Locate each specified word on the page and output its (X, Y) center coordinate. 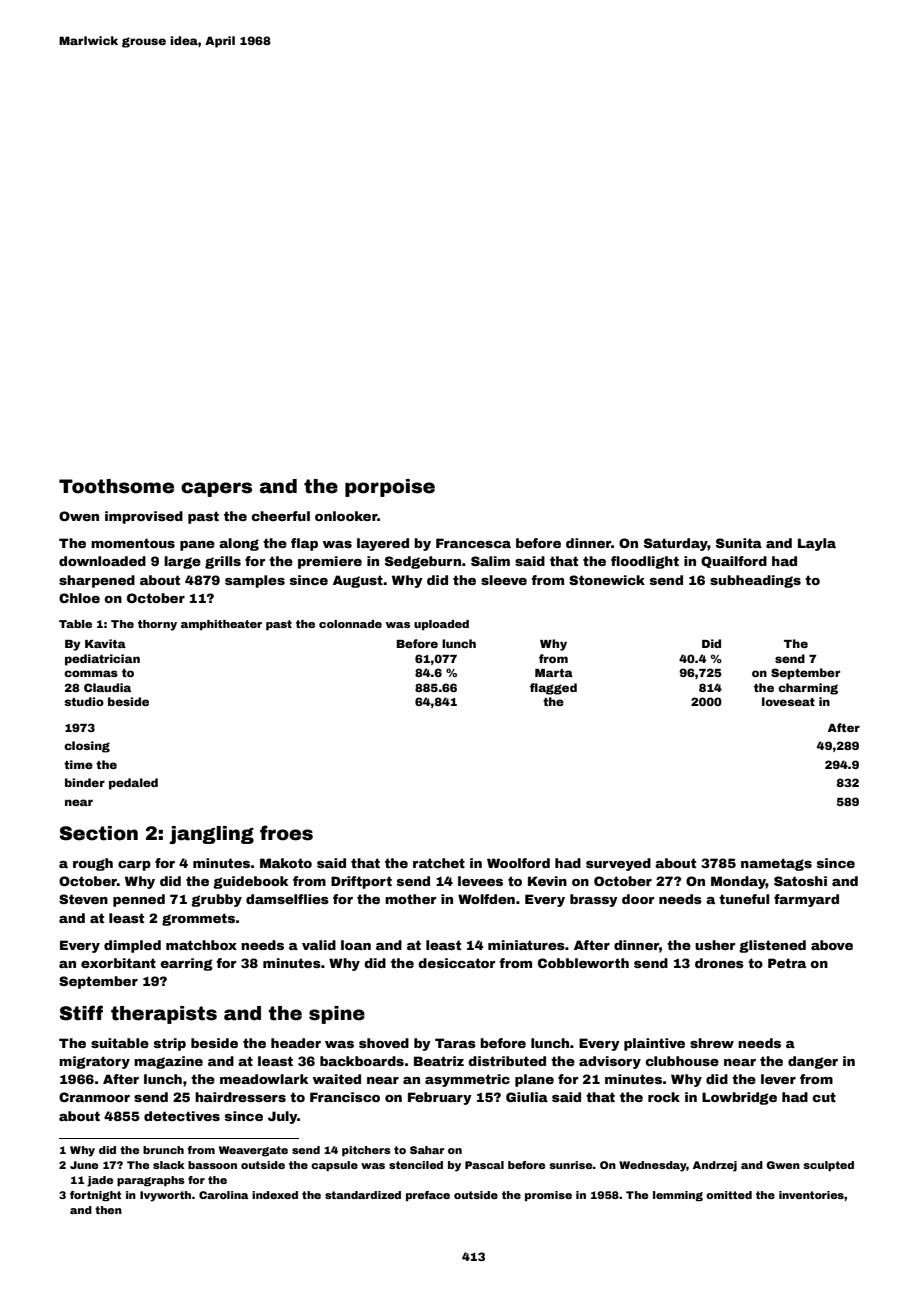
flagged (553, 689)
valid (319, 945)
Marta (554, 673)
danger (813, 1062)
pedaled (133, 784)
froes (286, 833)
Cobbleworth (583, 963)
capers (216, 489)
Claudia (107, 687)
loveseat (788, 701)
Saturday (676, 544)
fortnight (95, 1196)
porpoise (390, 488)
